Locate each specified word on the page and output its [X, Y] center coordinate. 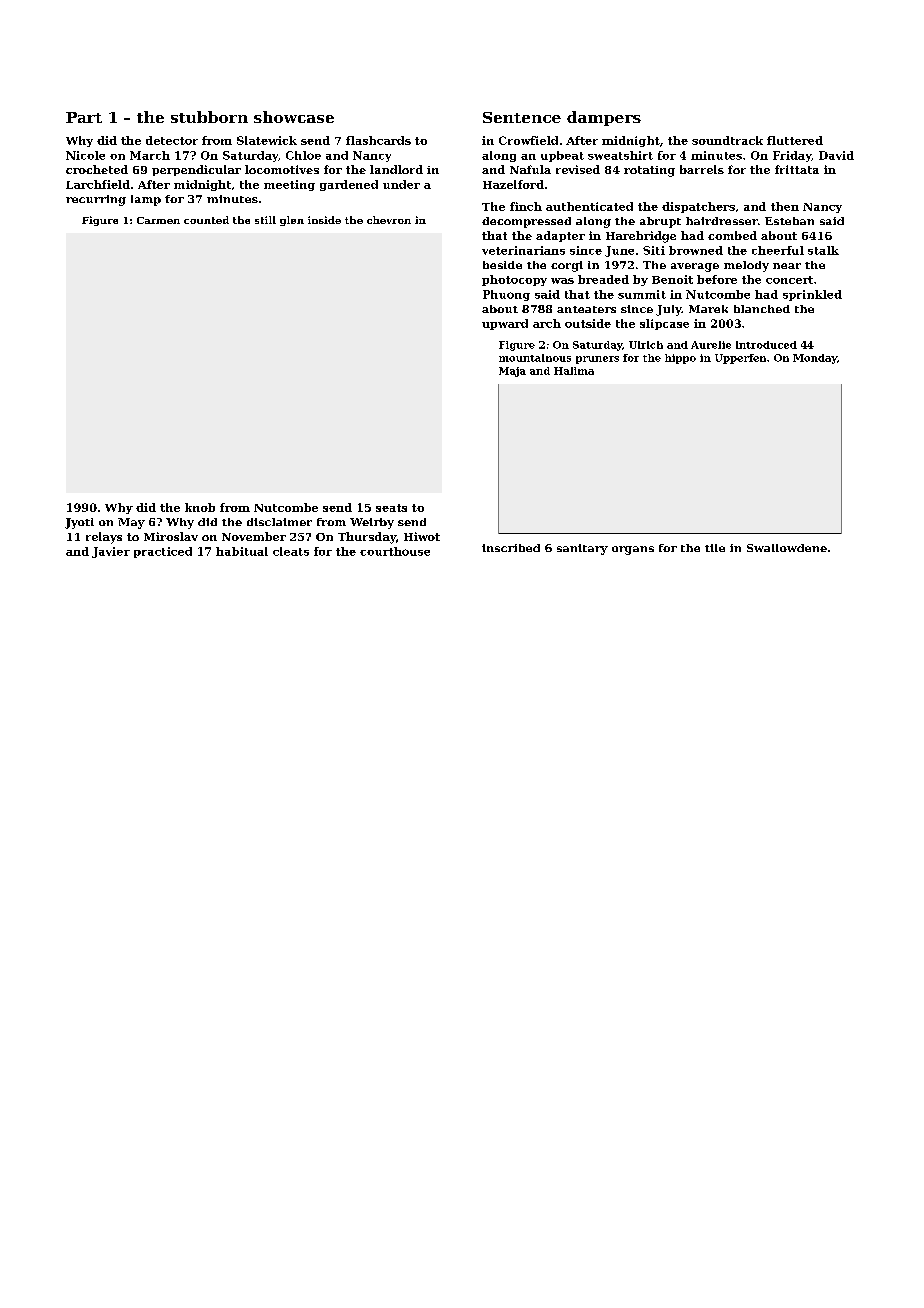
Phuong [506, 295]
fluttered [795, 140]
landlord [396, 169]
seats [391, 508]
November [254, 536]
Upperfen [740, 359]
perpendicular [196, 170]
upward [505, 324]
